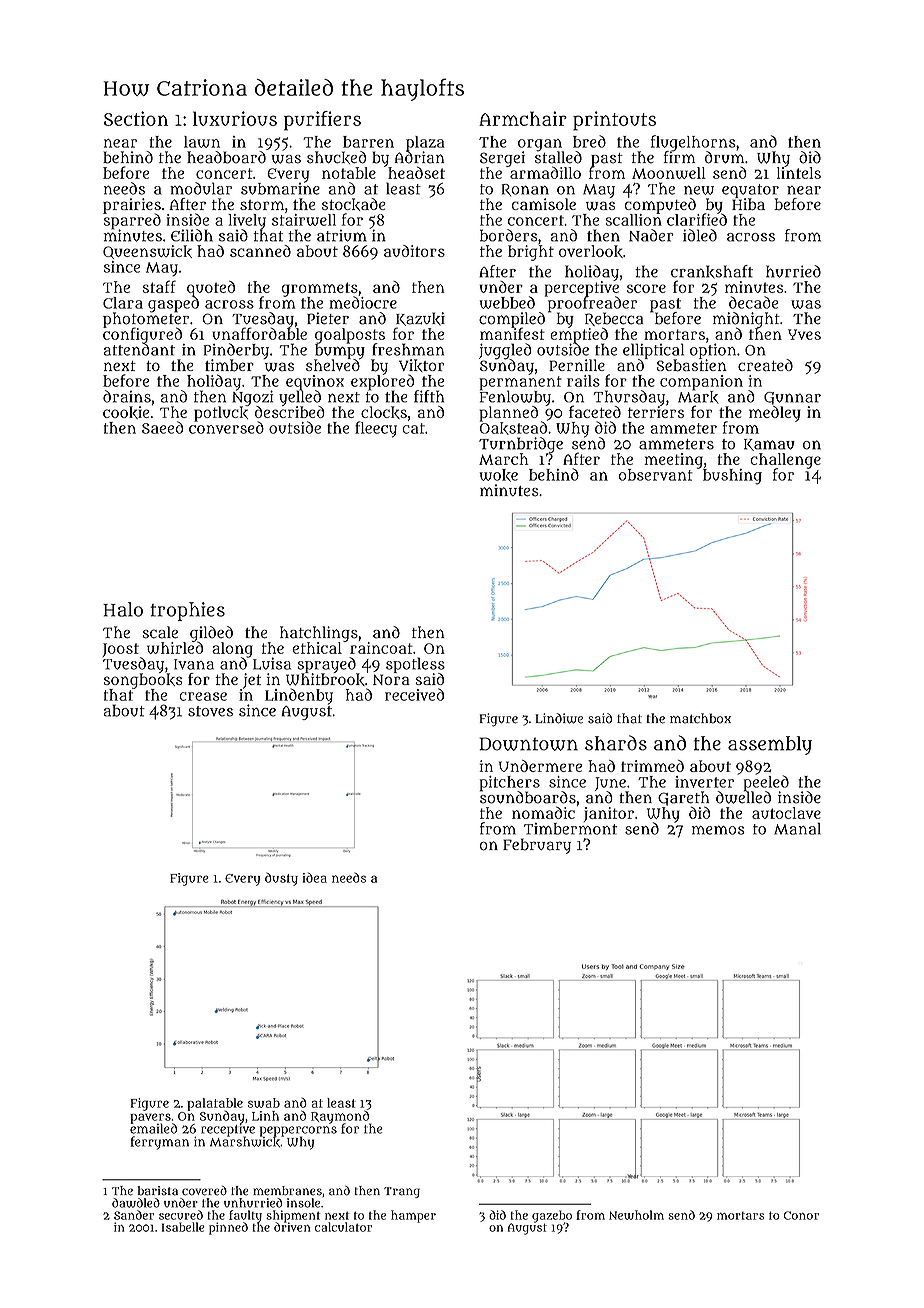 This page has height=1308, width=924. I want to click on Turnbridge, so click(521, 445).
